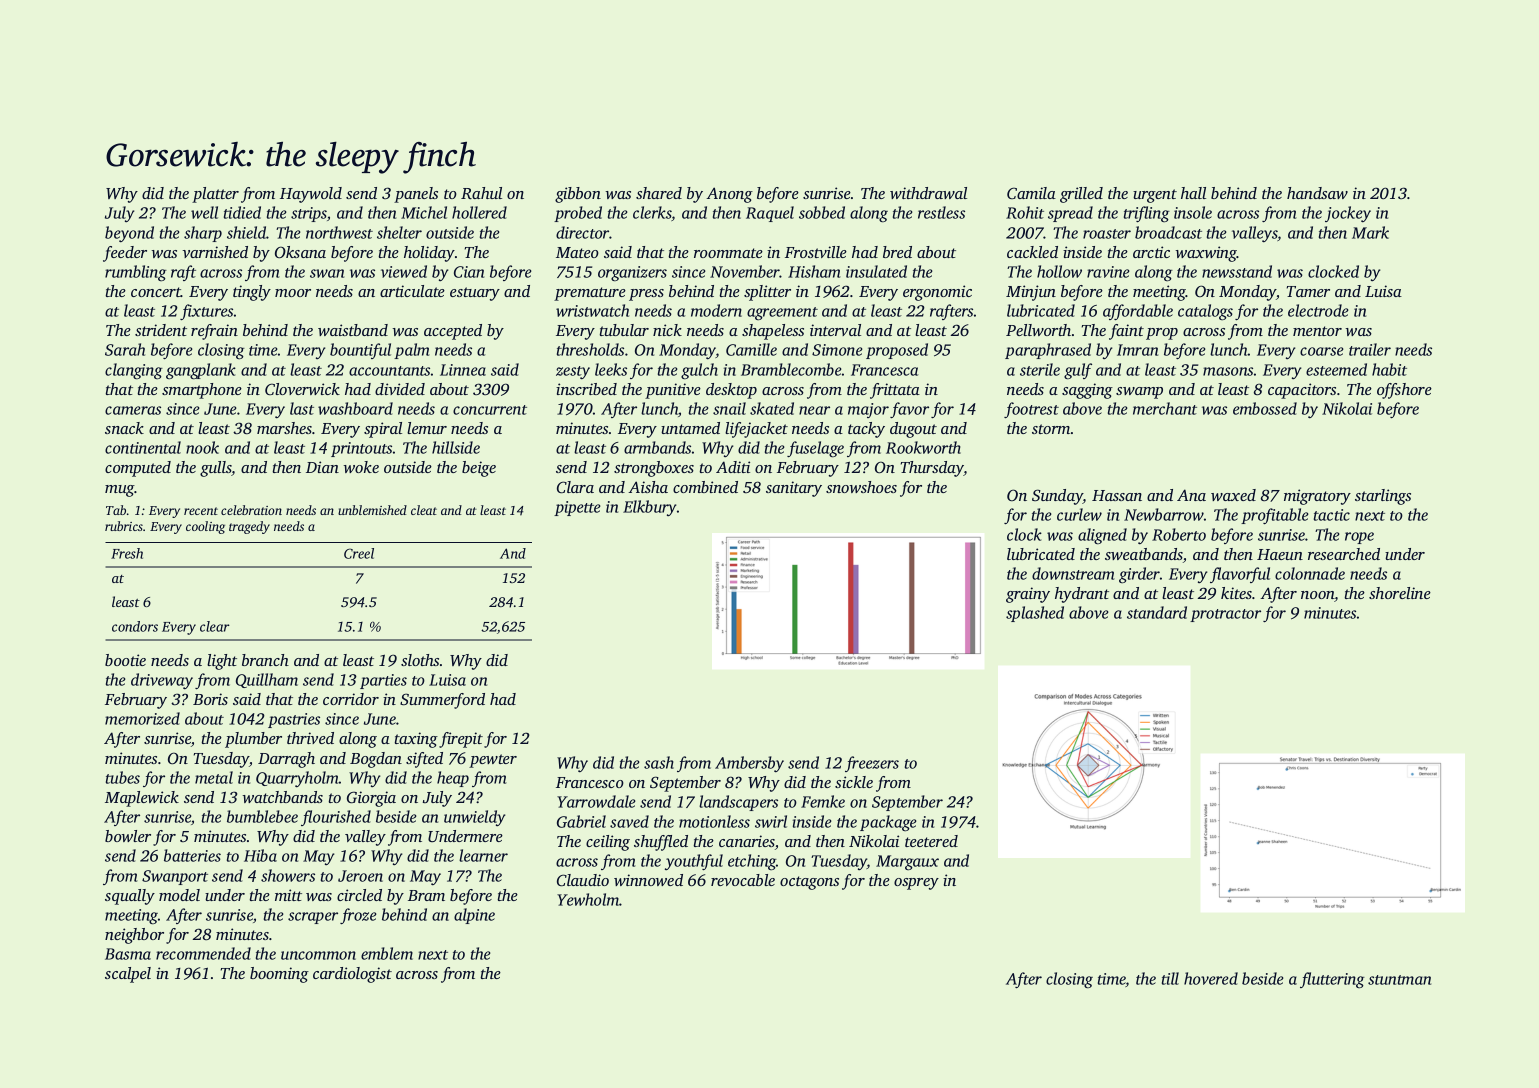  I want to click on booming, so click(279, 975).
